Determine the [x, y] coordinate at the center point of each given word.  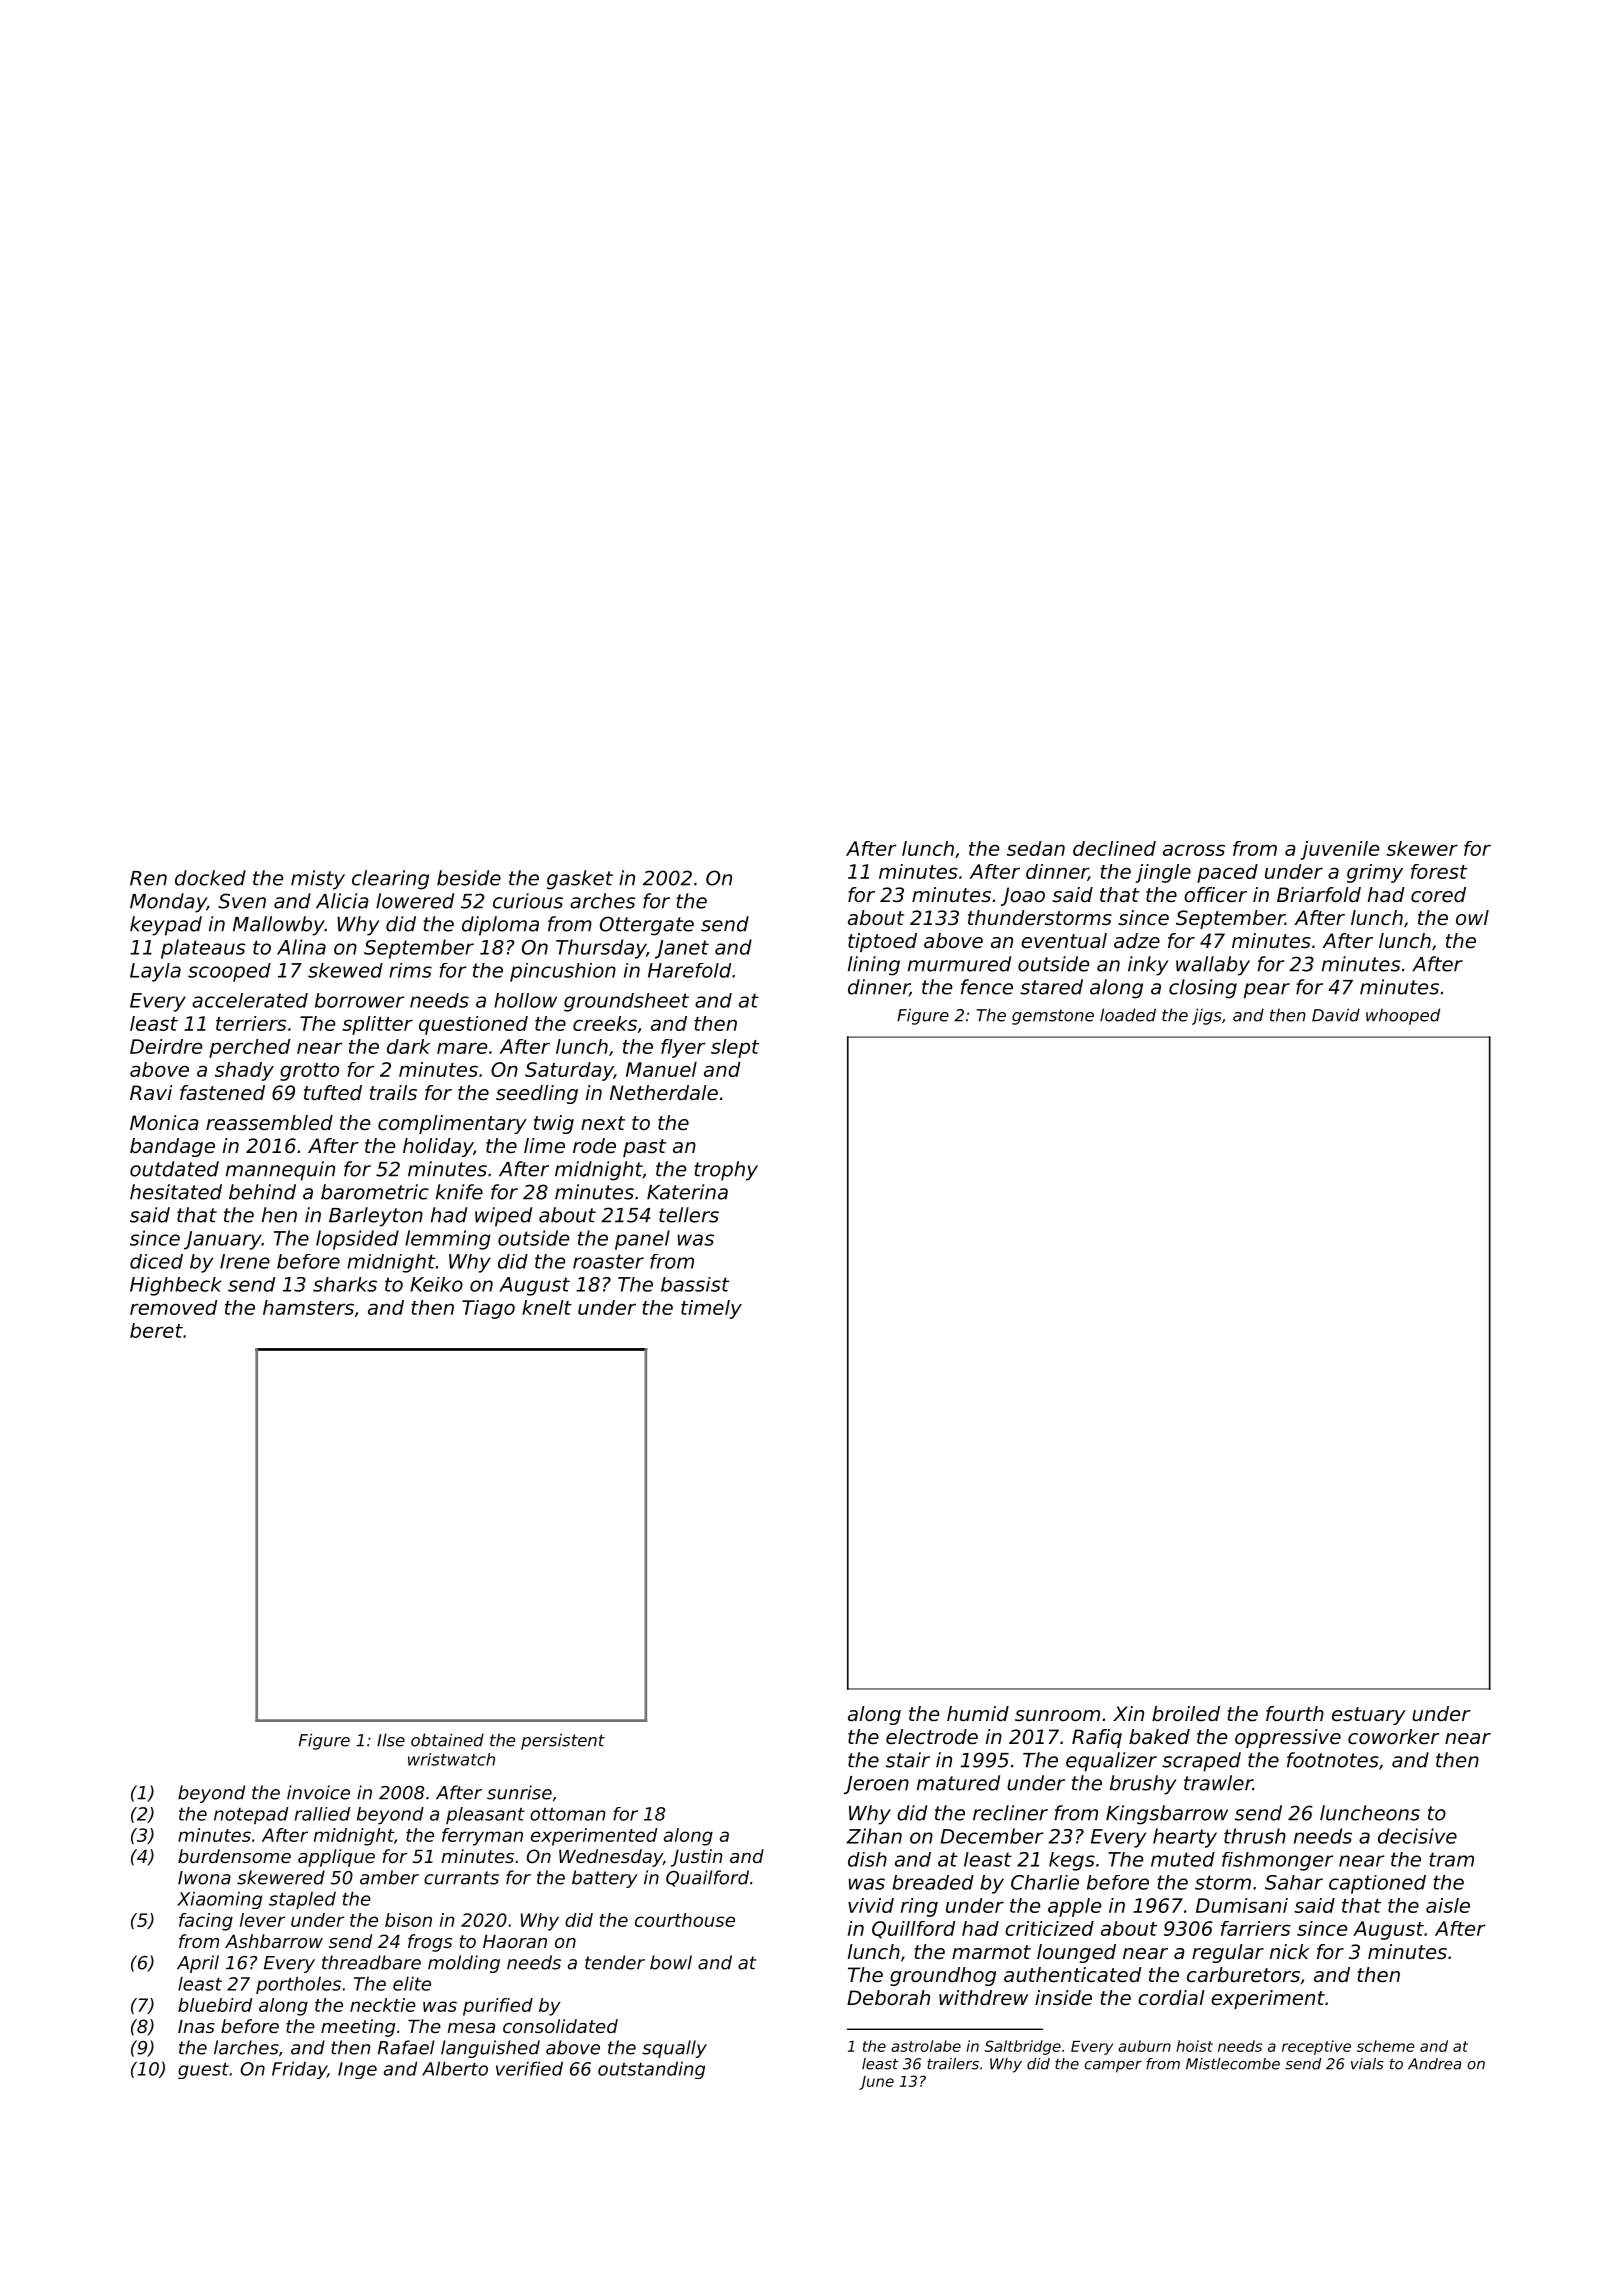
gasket [580, 880]
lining [874, 966]
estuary [1369, 1716]
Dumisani [1242, 1905]
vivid [871, 1905]
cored [1438, 895]
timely [711, 1309]
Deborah [888, 1998]
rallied [322, 1814]
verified [529, 2068]
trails [393, 1093]
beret [156, 1330]
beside [469, 878]
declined [1114, 848]
